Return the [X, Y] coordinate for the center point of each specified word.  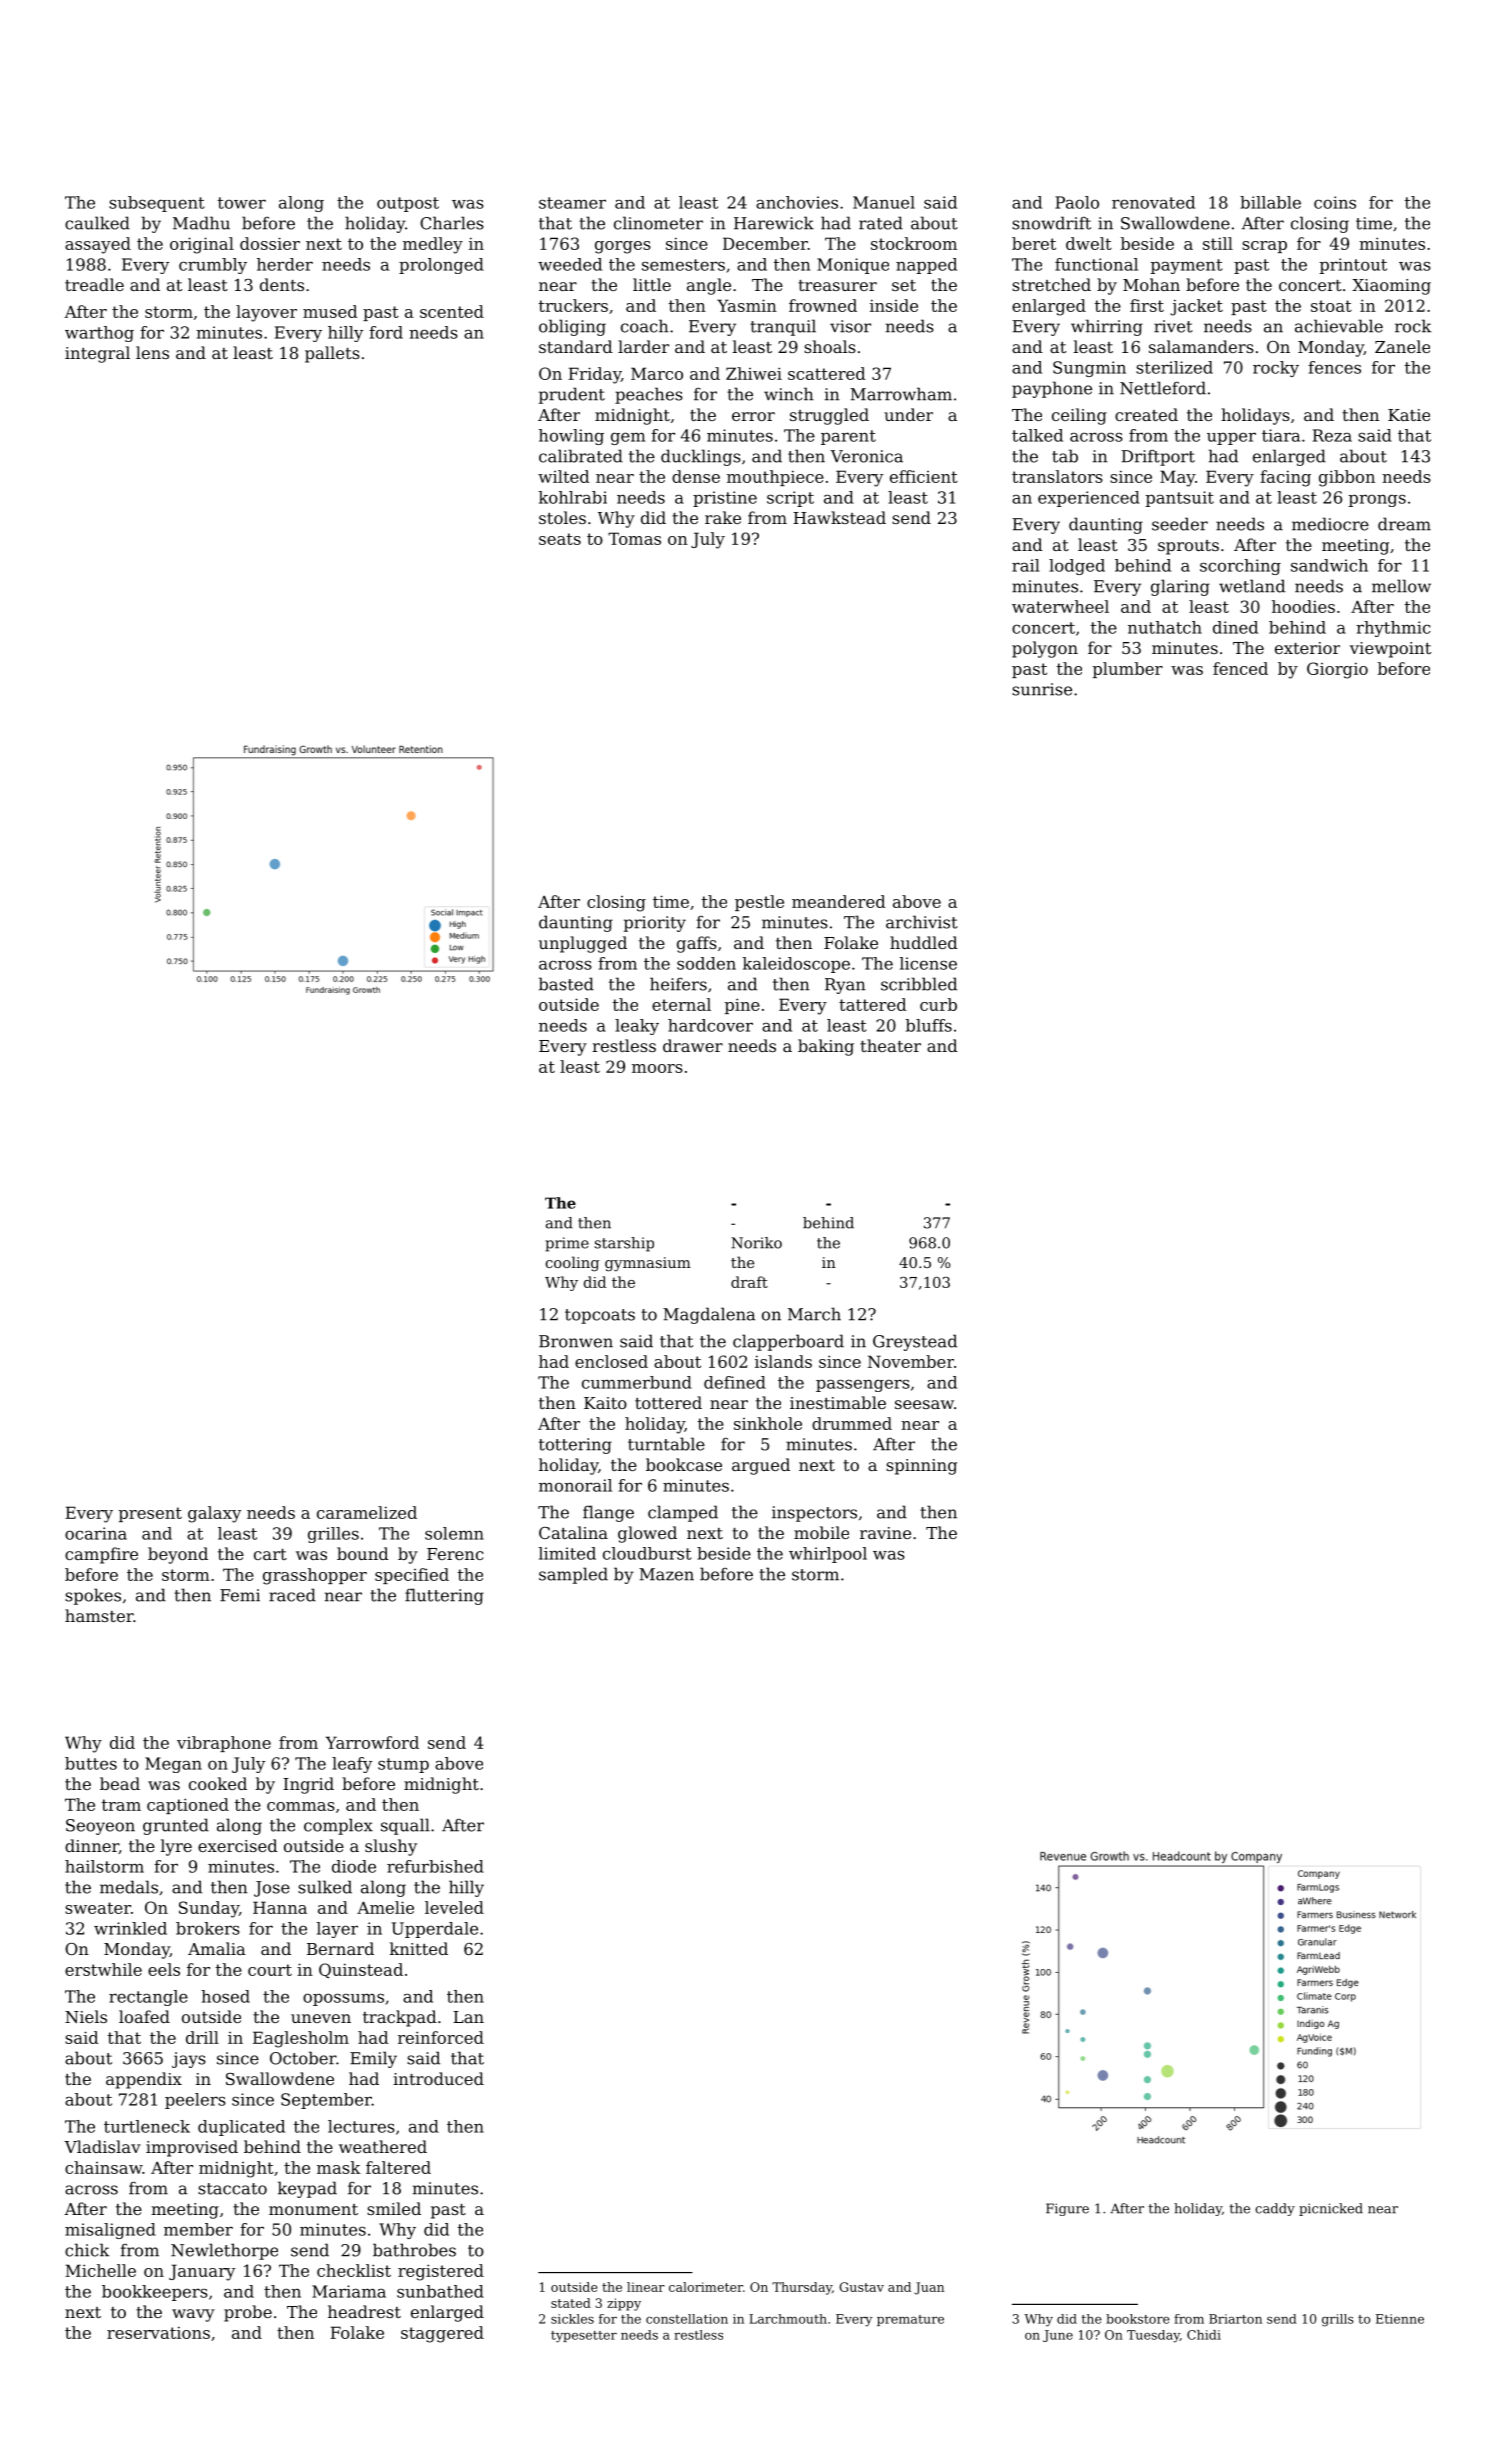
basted [566, 984]
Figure [1067, 2209]
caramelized [367, 1512]
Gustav [861, 2287]
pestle [759, 903]
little [652, 284]
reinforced [441, 2037]
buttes [91, 1763]
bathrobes [414, 2250]
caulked [97, 223]
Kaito [605, 1403]
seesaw [924, 1404]
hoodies [1303, 606]
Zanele [1402, 346]
